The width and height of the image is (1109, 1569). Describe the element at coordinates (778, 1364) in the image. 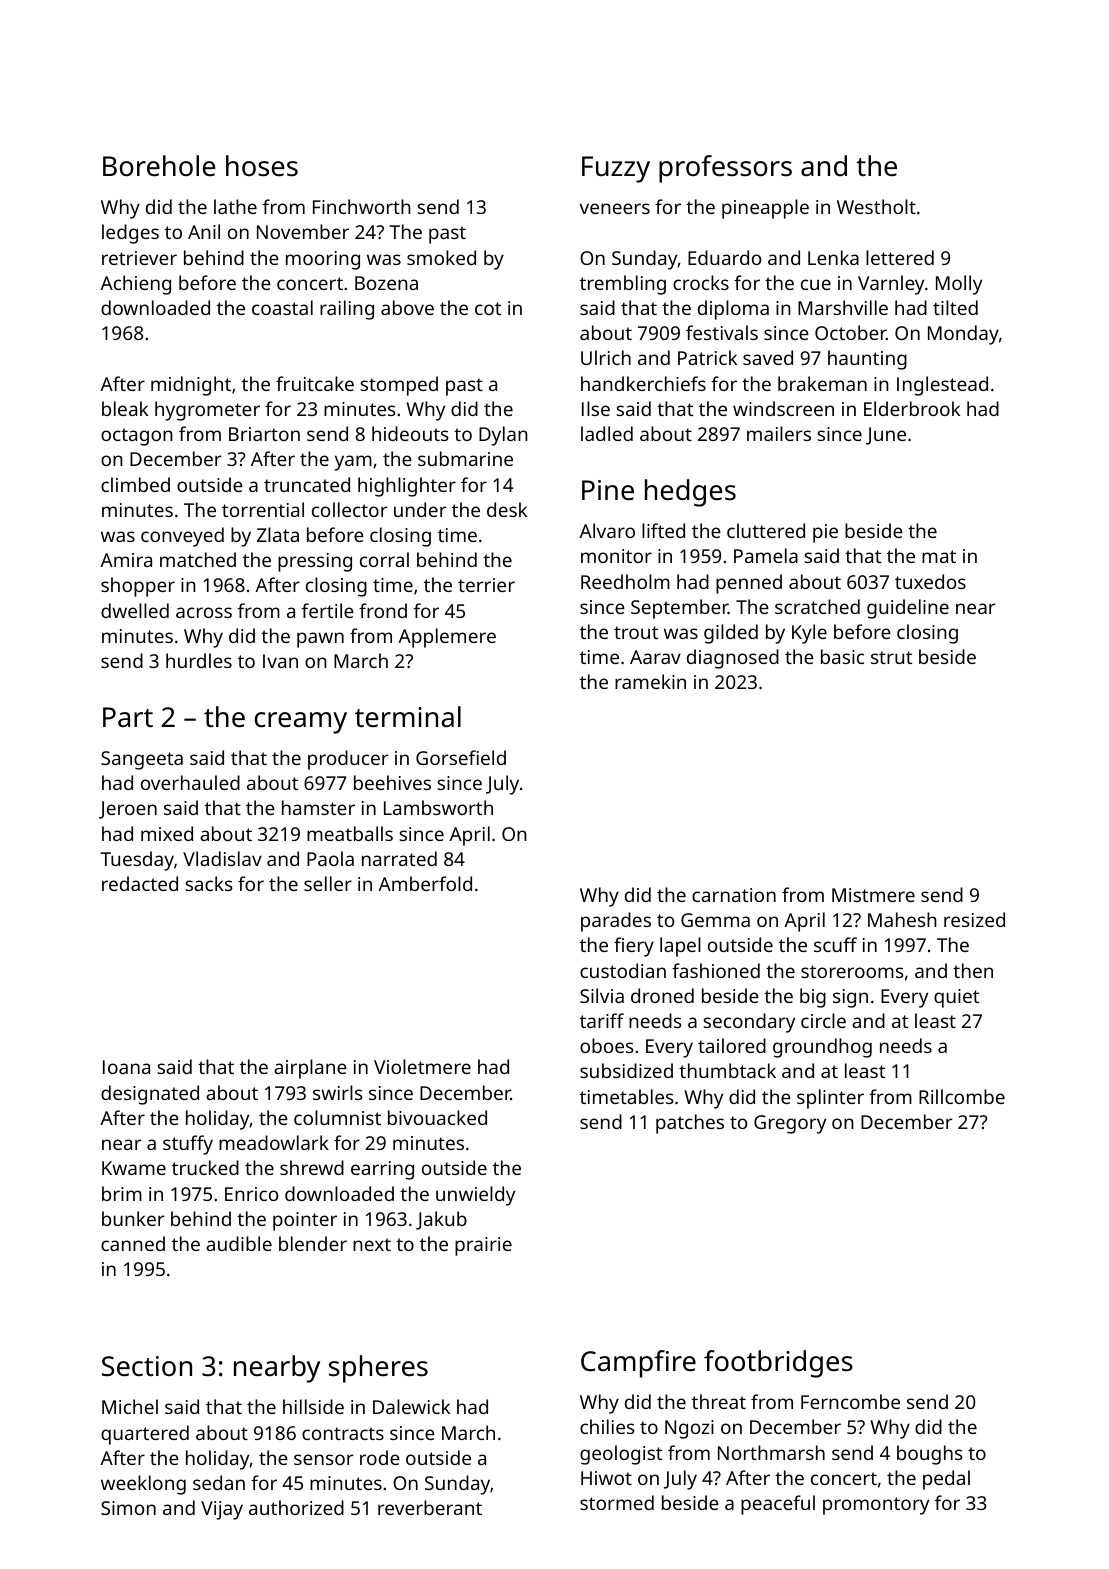

I see `footbridges` at that location.
